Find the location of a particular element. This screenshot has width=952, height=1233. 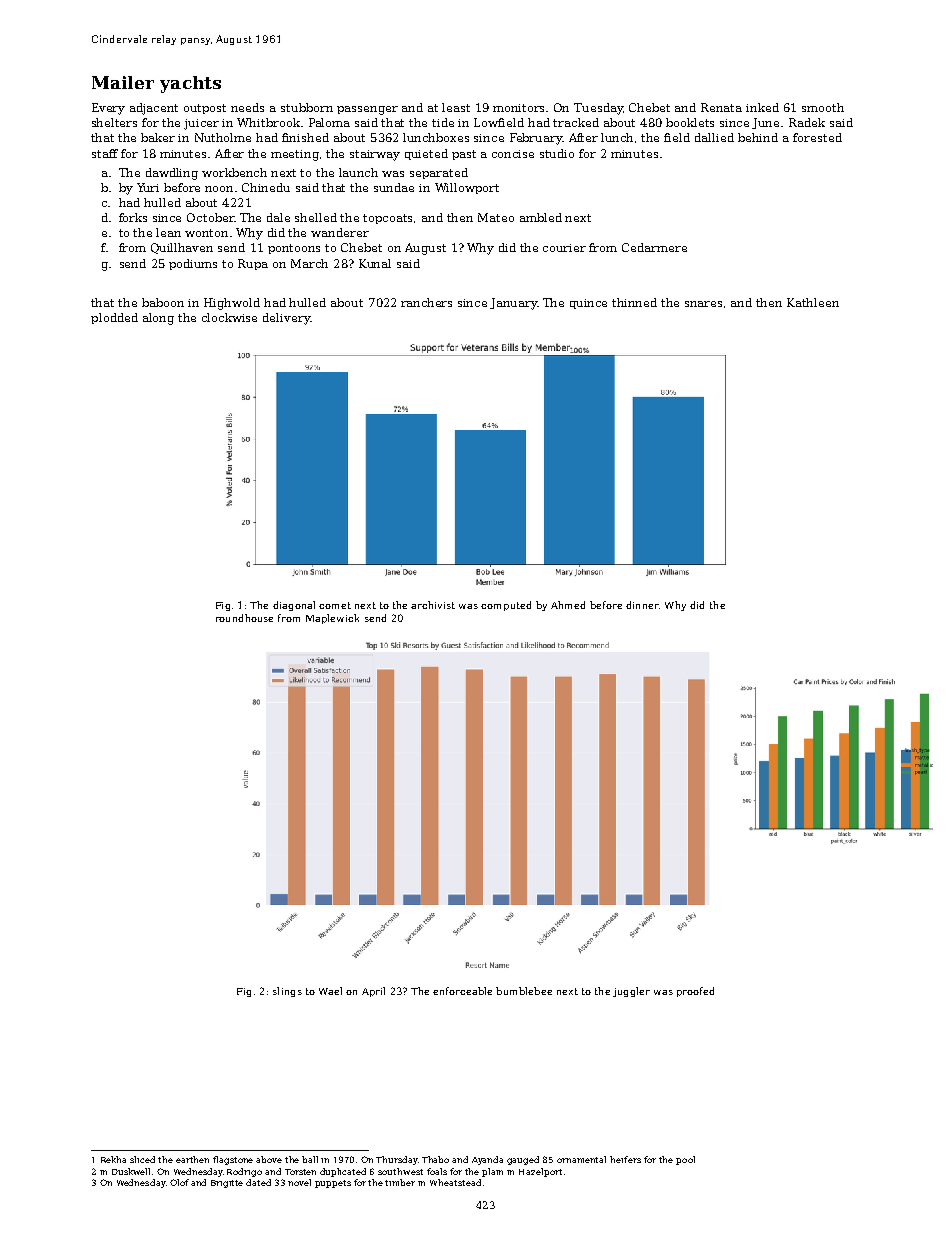

puppets is located at coordinates (333, 1184).
